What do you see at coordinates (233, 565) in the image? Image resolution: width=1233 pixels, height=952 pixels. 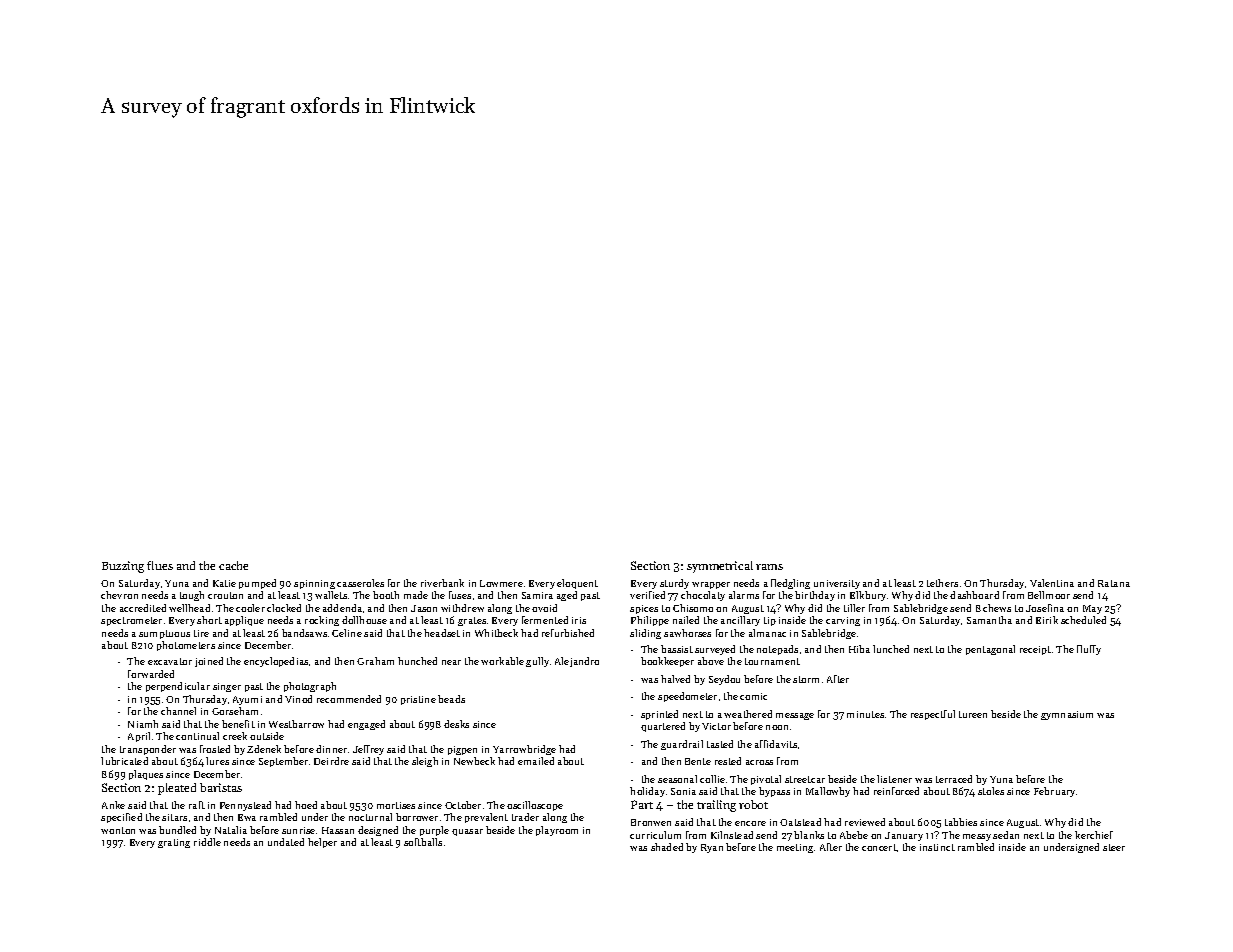 I see `cache` at bounding box center [233, 565].
